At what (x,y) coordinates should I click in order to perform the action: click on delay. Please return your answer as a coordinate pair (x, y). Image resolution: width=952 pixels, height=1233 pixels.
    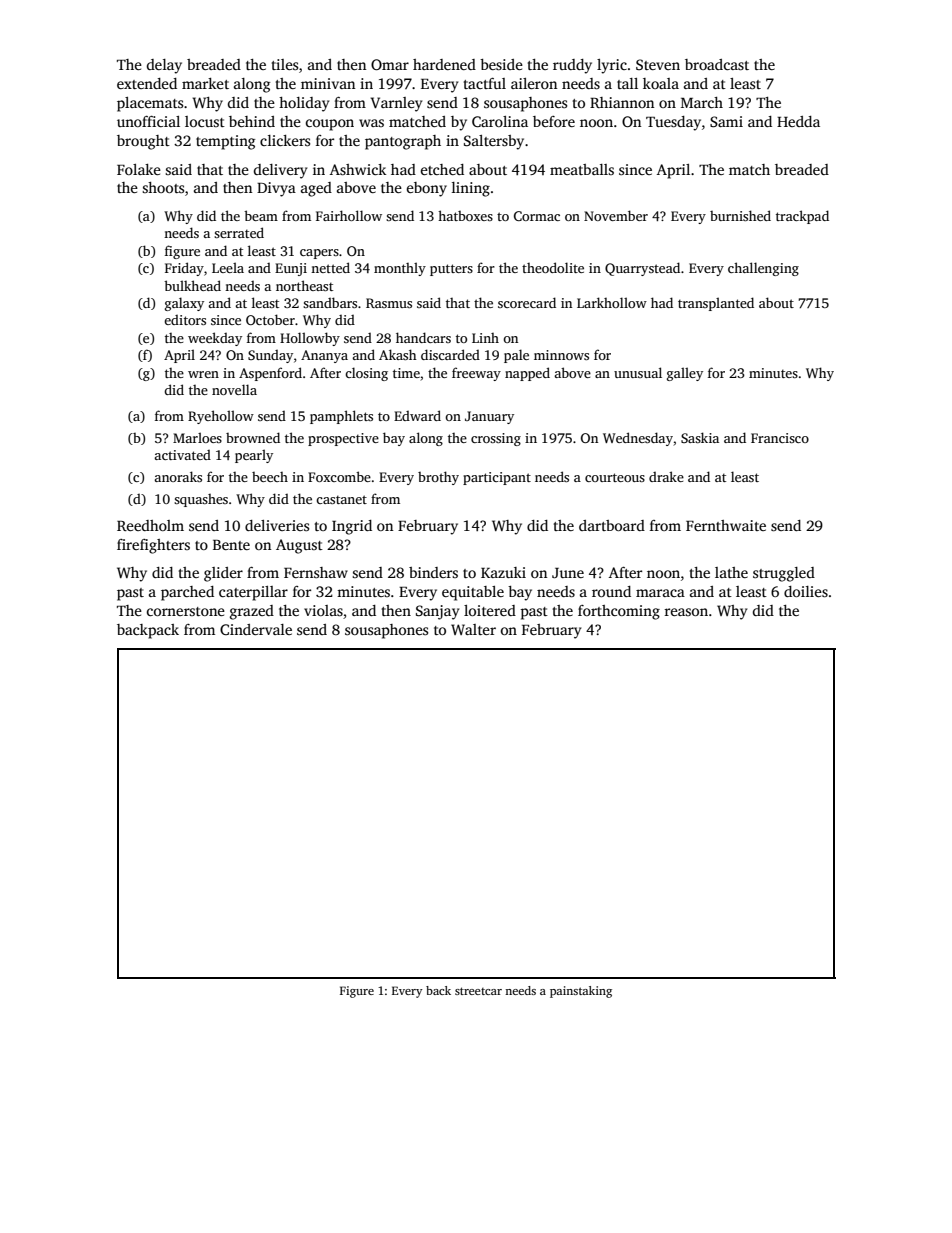
    Looking at the image, I should click on (164, 66).
